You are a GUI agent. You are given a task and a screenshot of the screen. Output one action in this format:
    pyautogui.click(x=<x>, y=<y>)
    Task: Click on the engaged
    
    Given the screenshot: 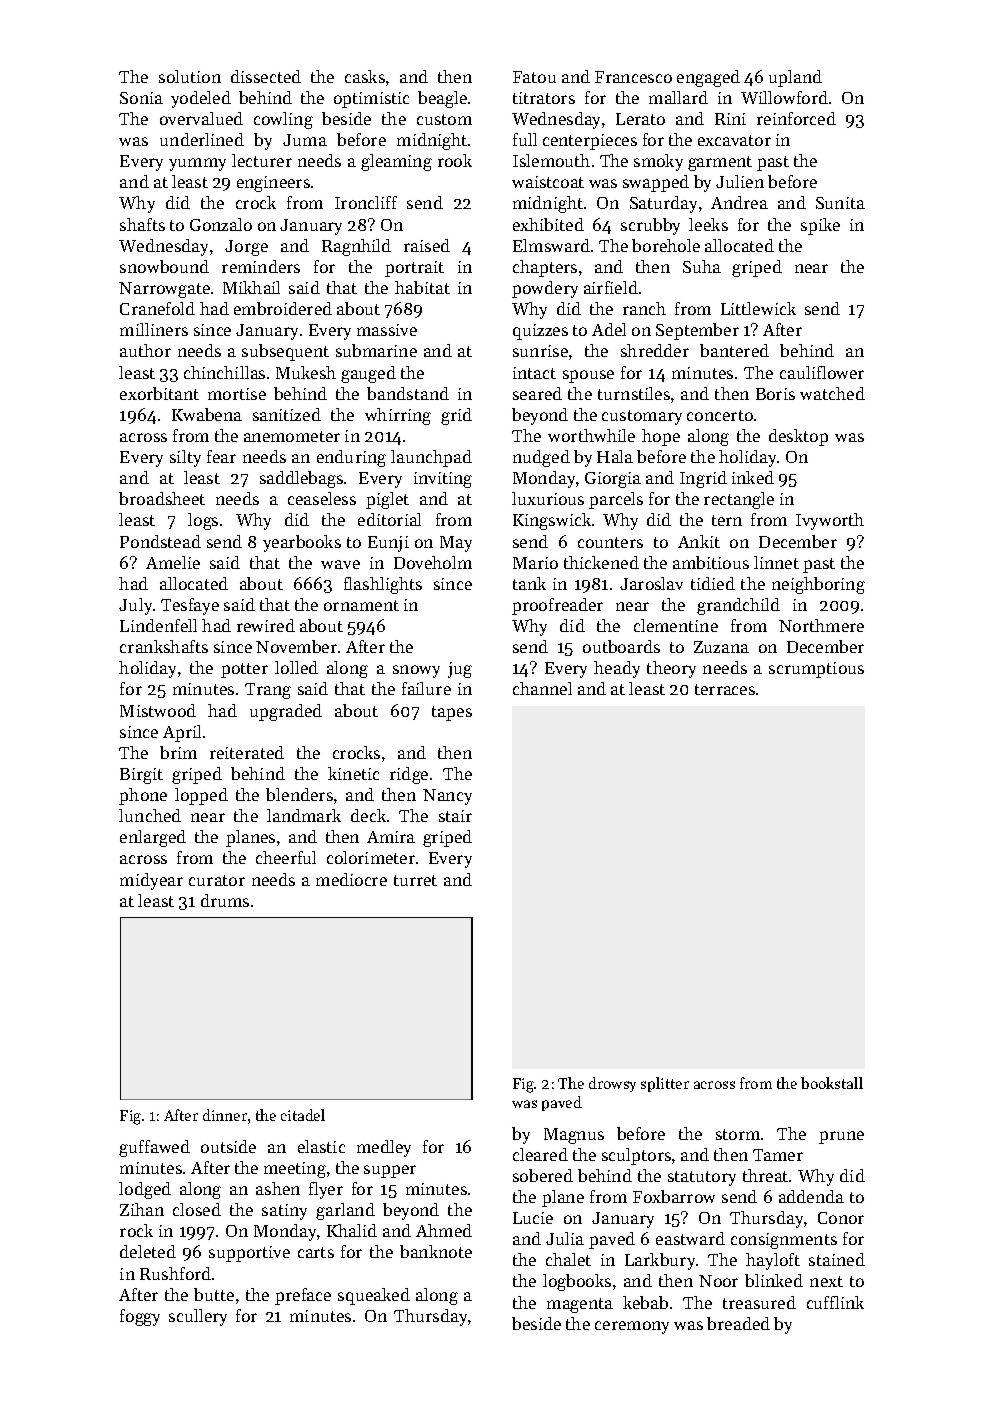 What is the action you would take?
    pyautogui.click(x=708, y=78)
